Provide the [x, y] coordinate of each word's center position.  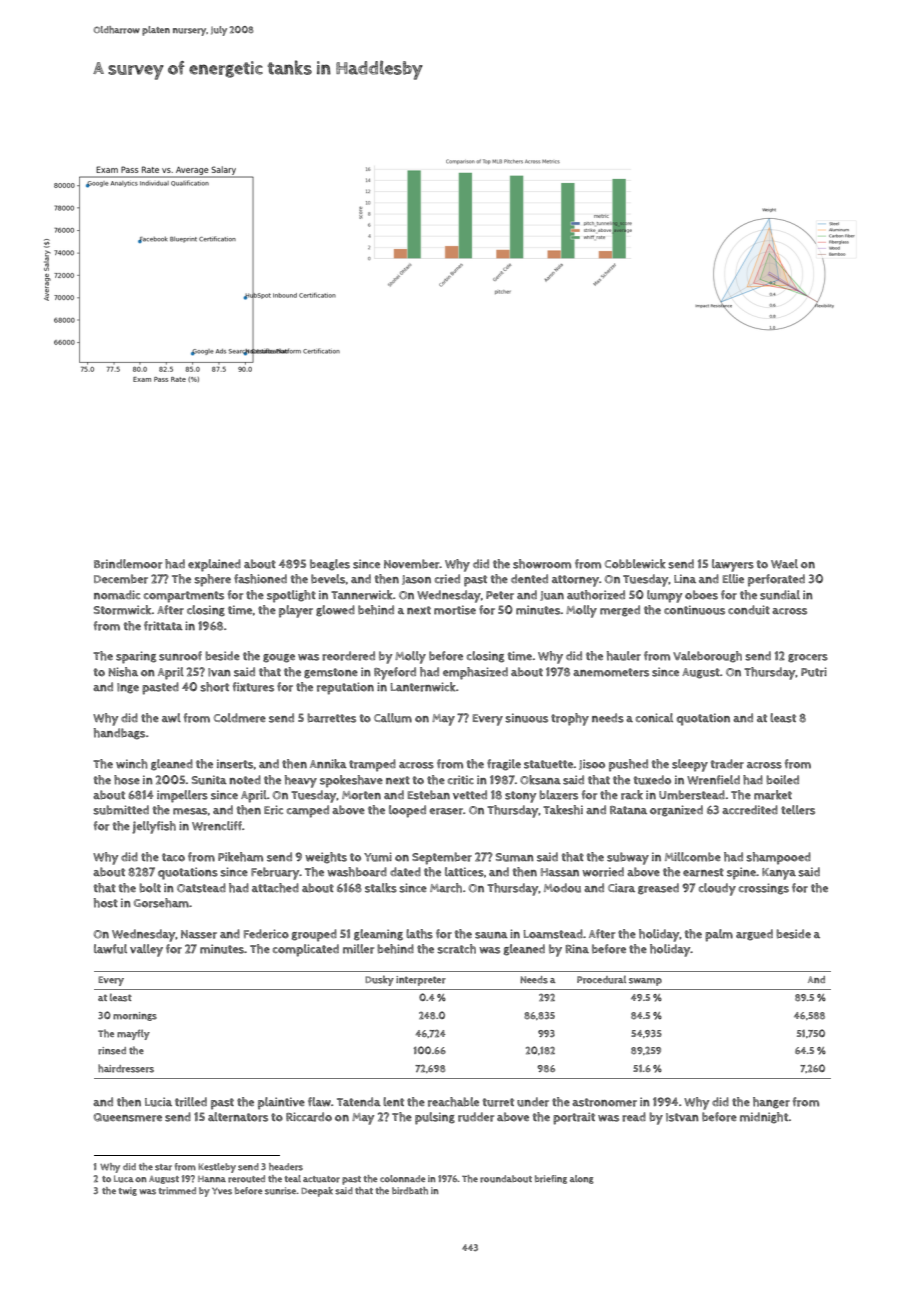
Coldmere [240, 718]
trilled [191, 1102]
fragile [504, 765]
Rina [577, 948]
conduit [749, 610]
